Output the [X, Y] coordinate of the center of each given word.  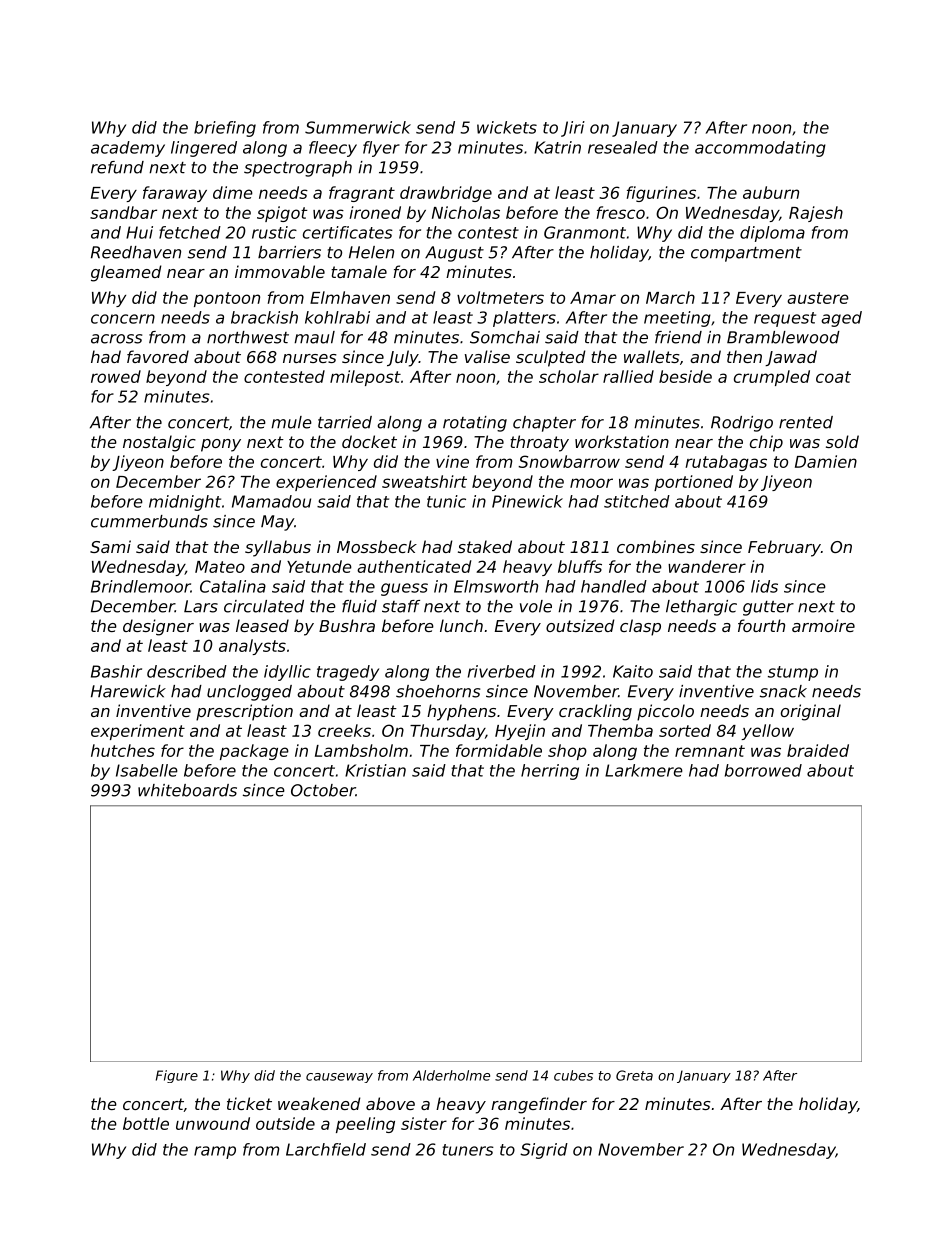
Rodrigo [742, 424]
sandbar [123, 212]
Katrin [557, 147]
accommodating [760, 149]
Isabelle [147, 770]
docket [369, 441]
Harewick [128, 691]
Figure [177, 1076]
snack [783, 691]
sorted [685, 730]
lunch [461, 625]
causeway [339, 1078]
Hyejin [520, 732]
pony [221, 445]
